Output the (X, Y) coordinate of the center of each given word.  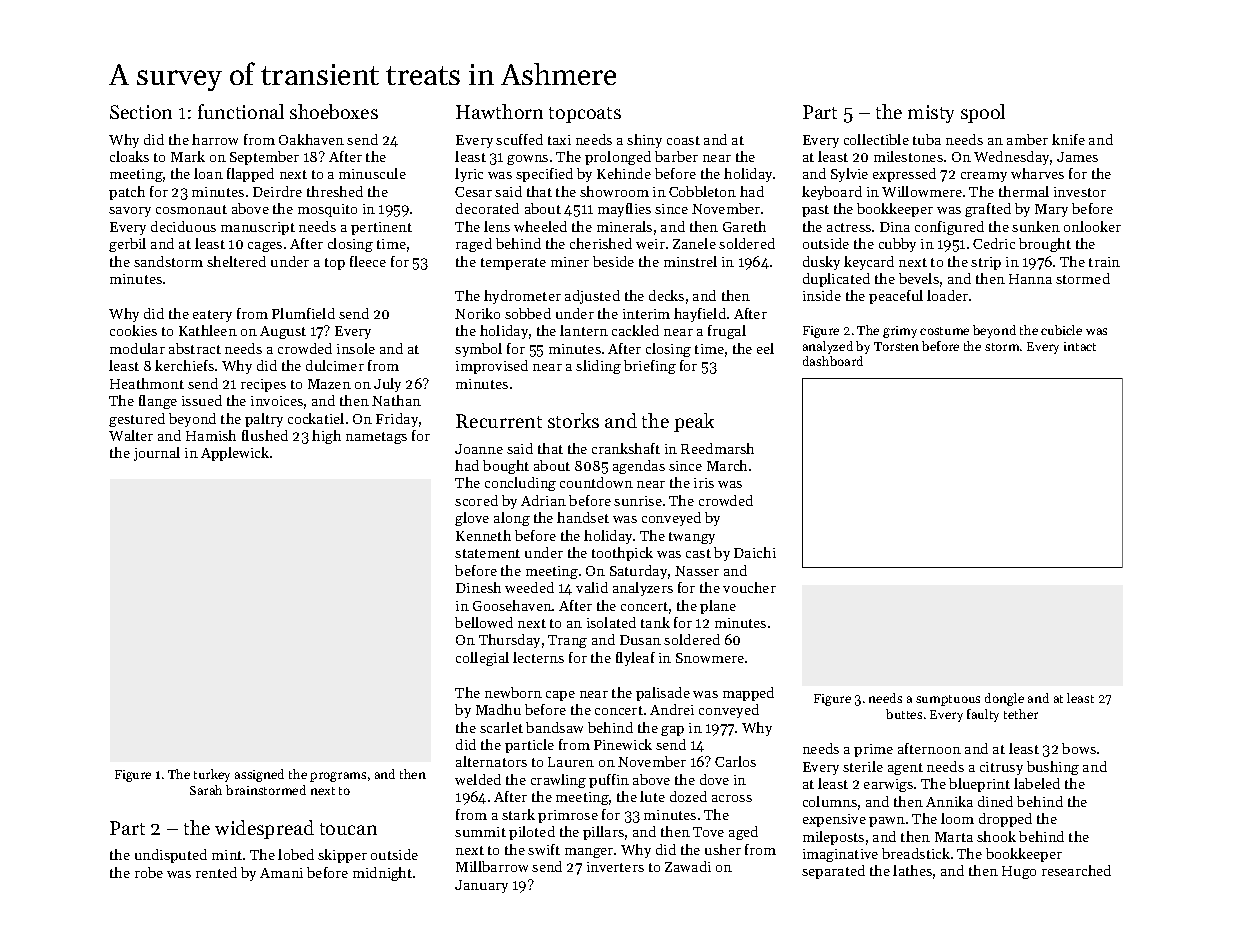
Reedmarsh (717, 448)
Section (141, 112)
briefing (650, 367)
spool (983, 113)
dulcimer (335, 365)
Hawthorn (499, 111)
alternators (491, 761)
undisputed (171, 856)
